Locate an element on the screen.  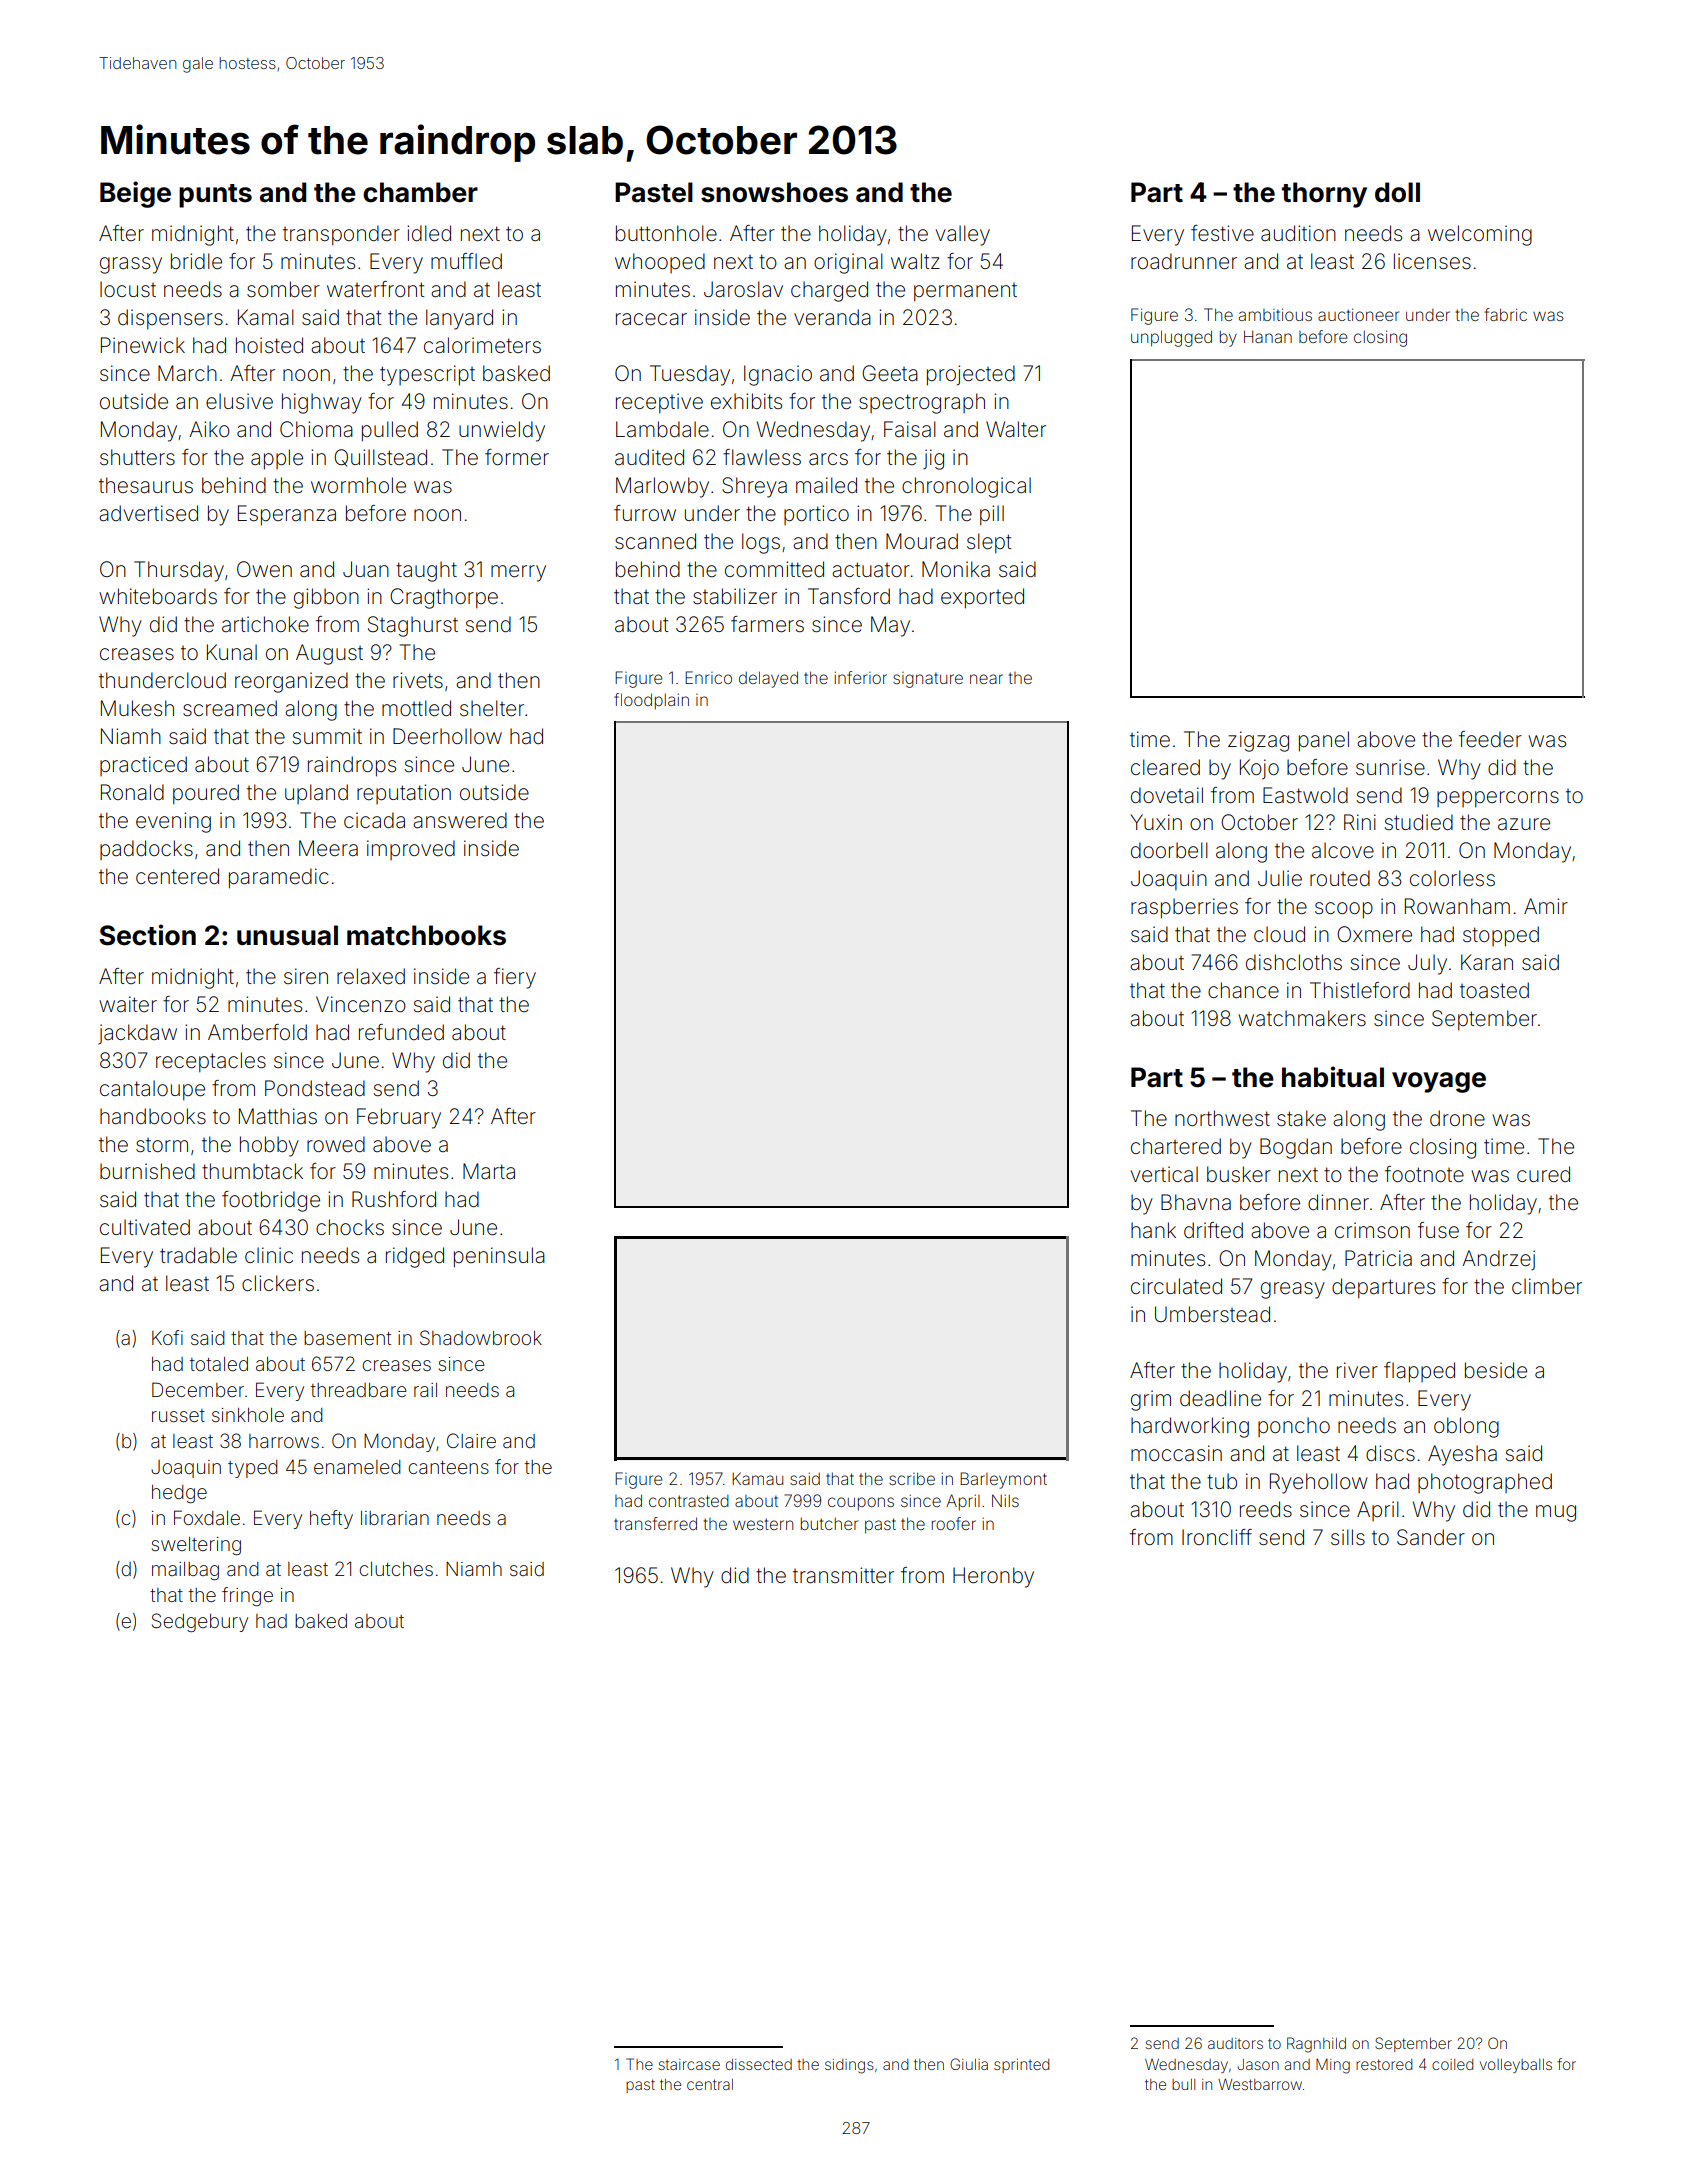
doorbell is located at coordinates (1169, 850).
